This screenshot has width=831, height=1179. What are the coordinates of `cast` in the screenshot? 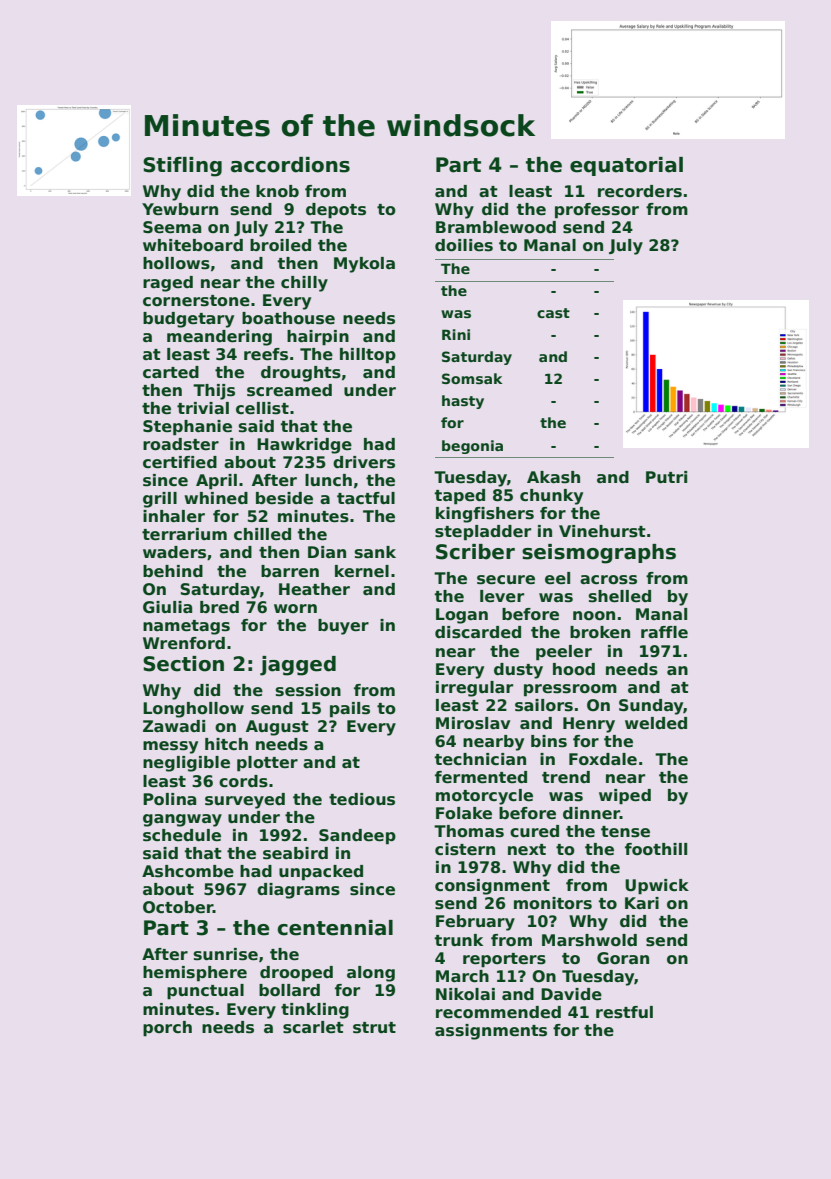 It's located at (553, 313).
